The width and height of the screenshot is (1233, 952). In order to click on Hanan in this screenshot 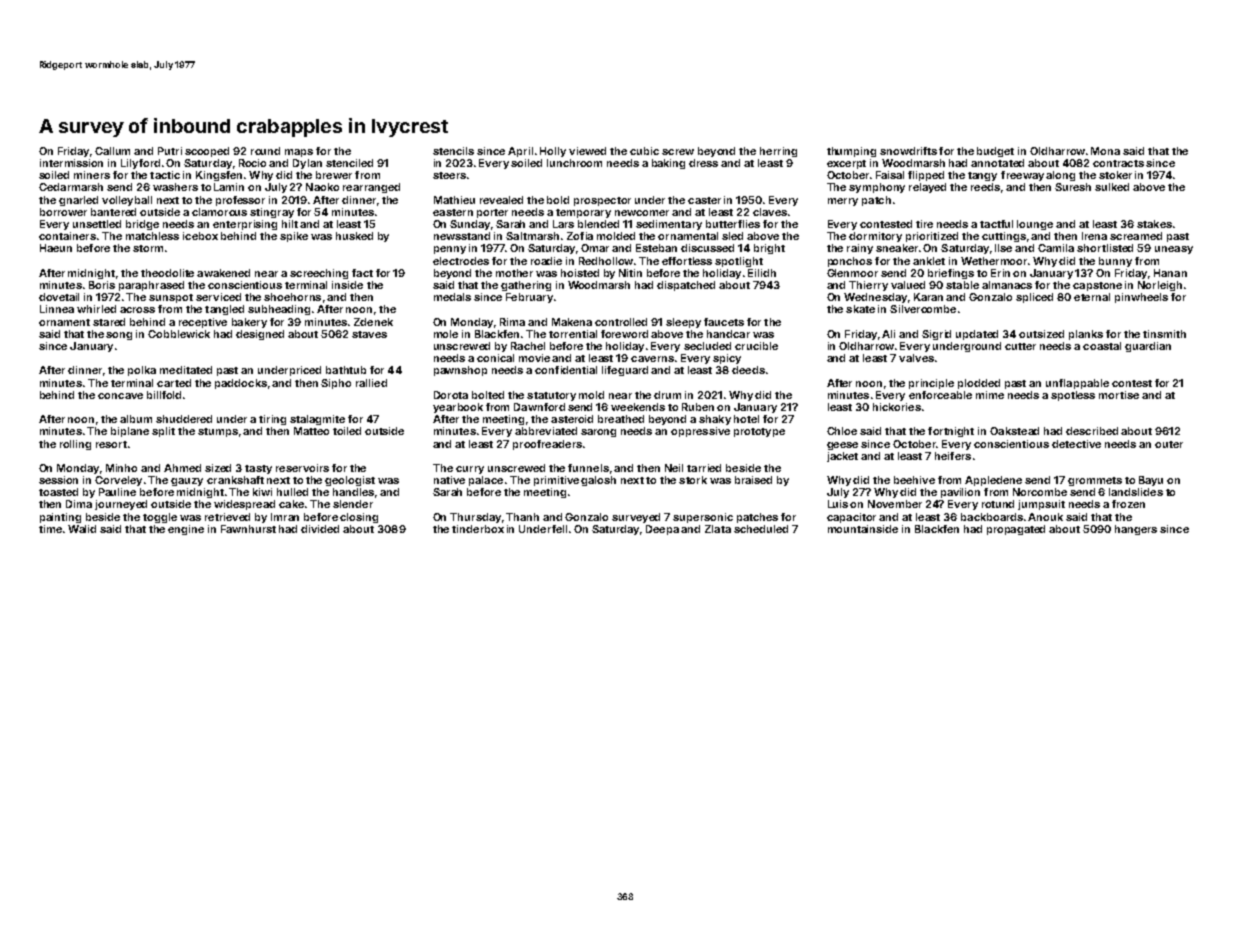, I will do `click(1170, 273)`.
